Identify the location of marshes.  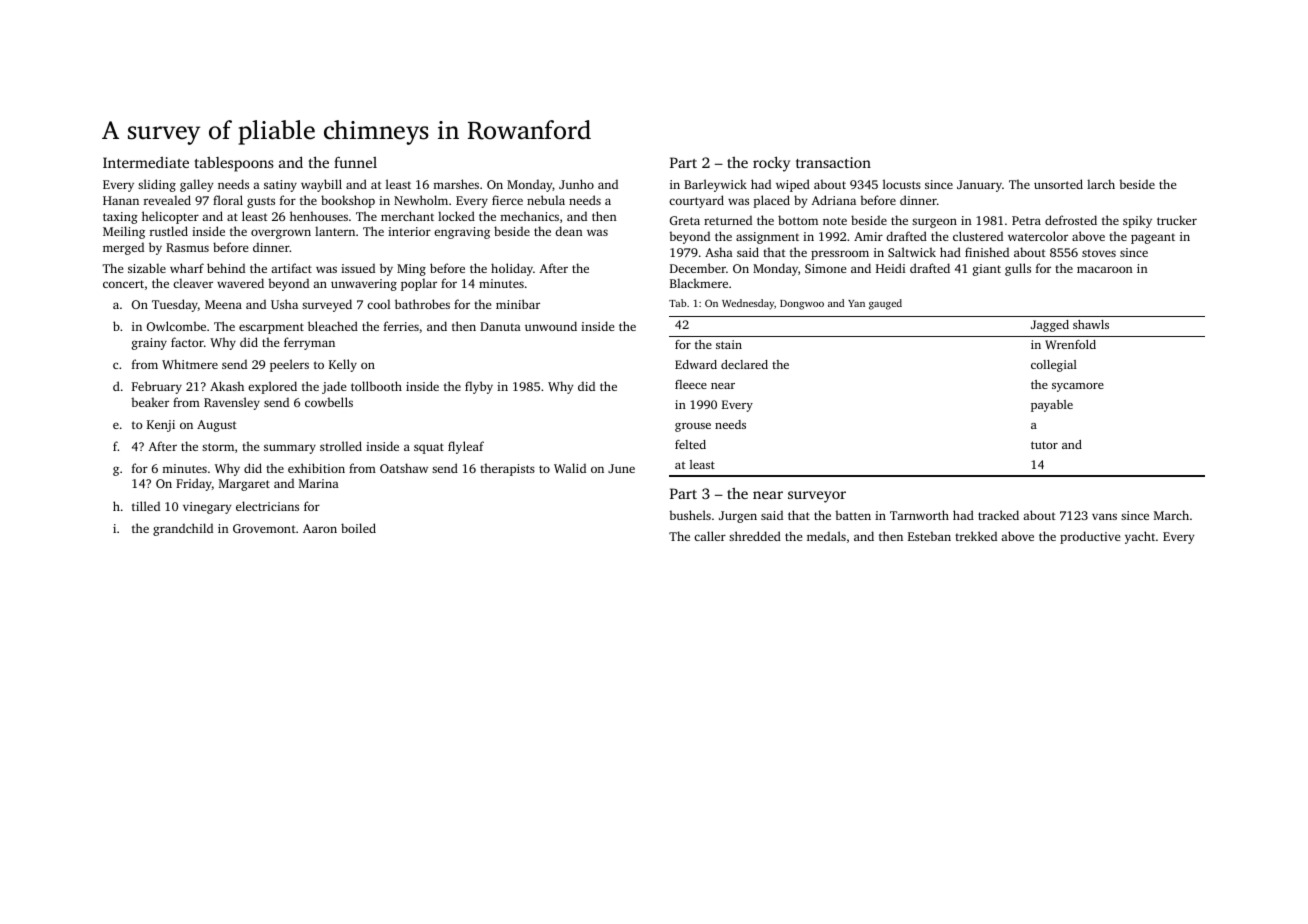
(456, 184).
